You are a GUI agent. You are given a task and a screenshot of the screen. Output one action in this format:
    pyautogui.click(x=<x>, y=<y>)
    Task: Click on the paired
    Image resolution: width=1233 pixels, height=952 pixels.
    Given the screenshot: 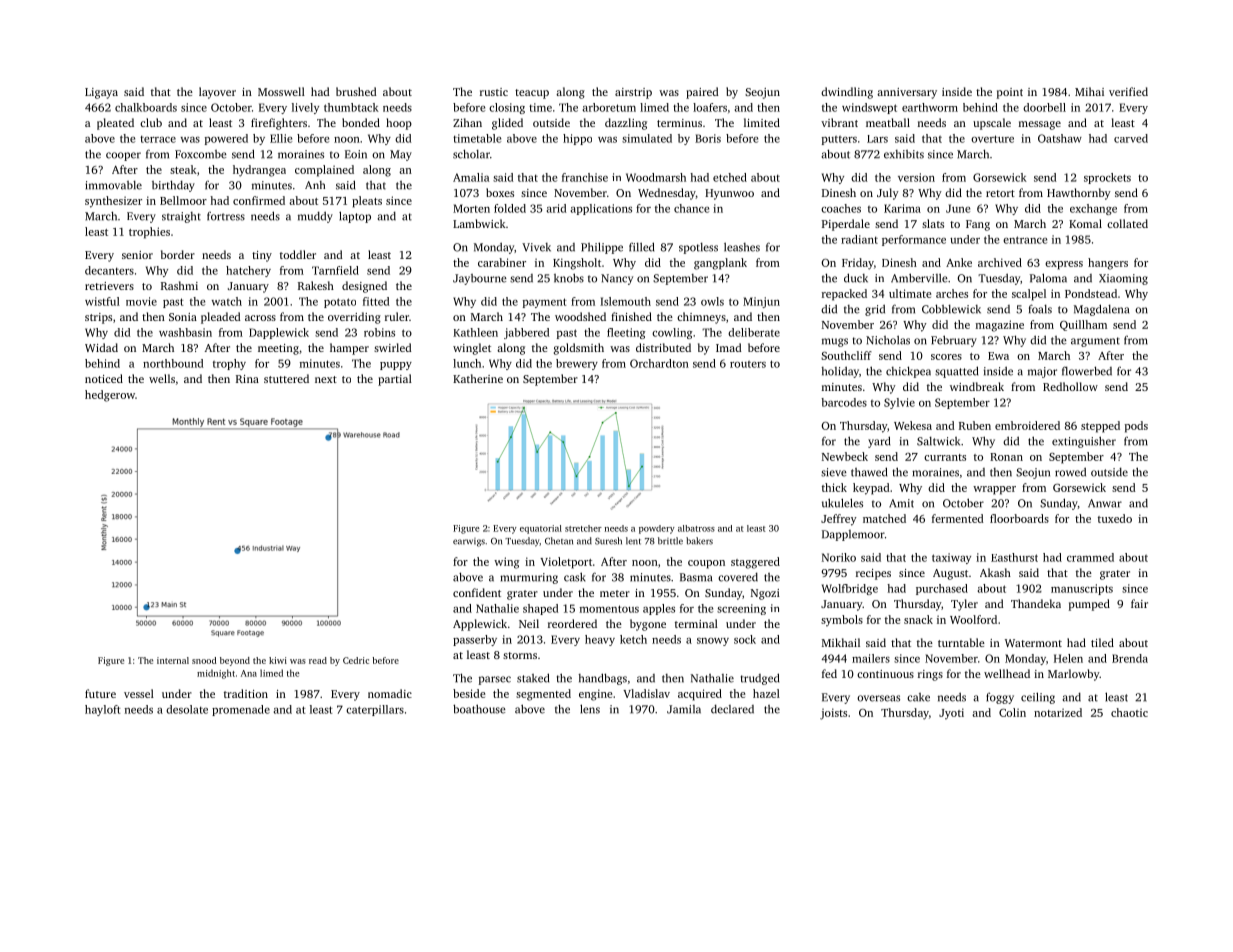 What is the action you would take?
    pyautogui.click(x=702, y=93)
